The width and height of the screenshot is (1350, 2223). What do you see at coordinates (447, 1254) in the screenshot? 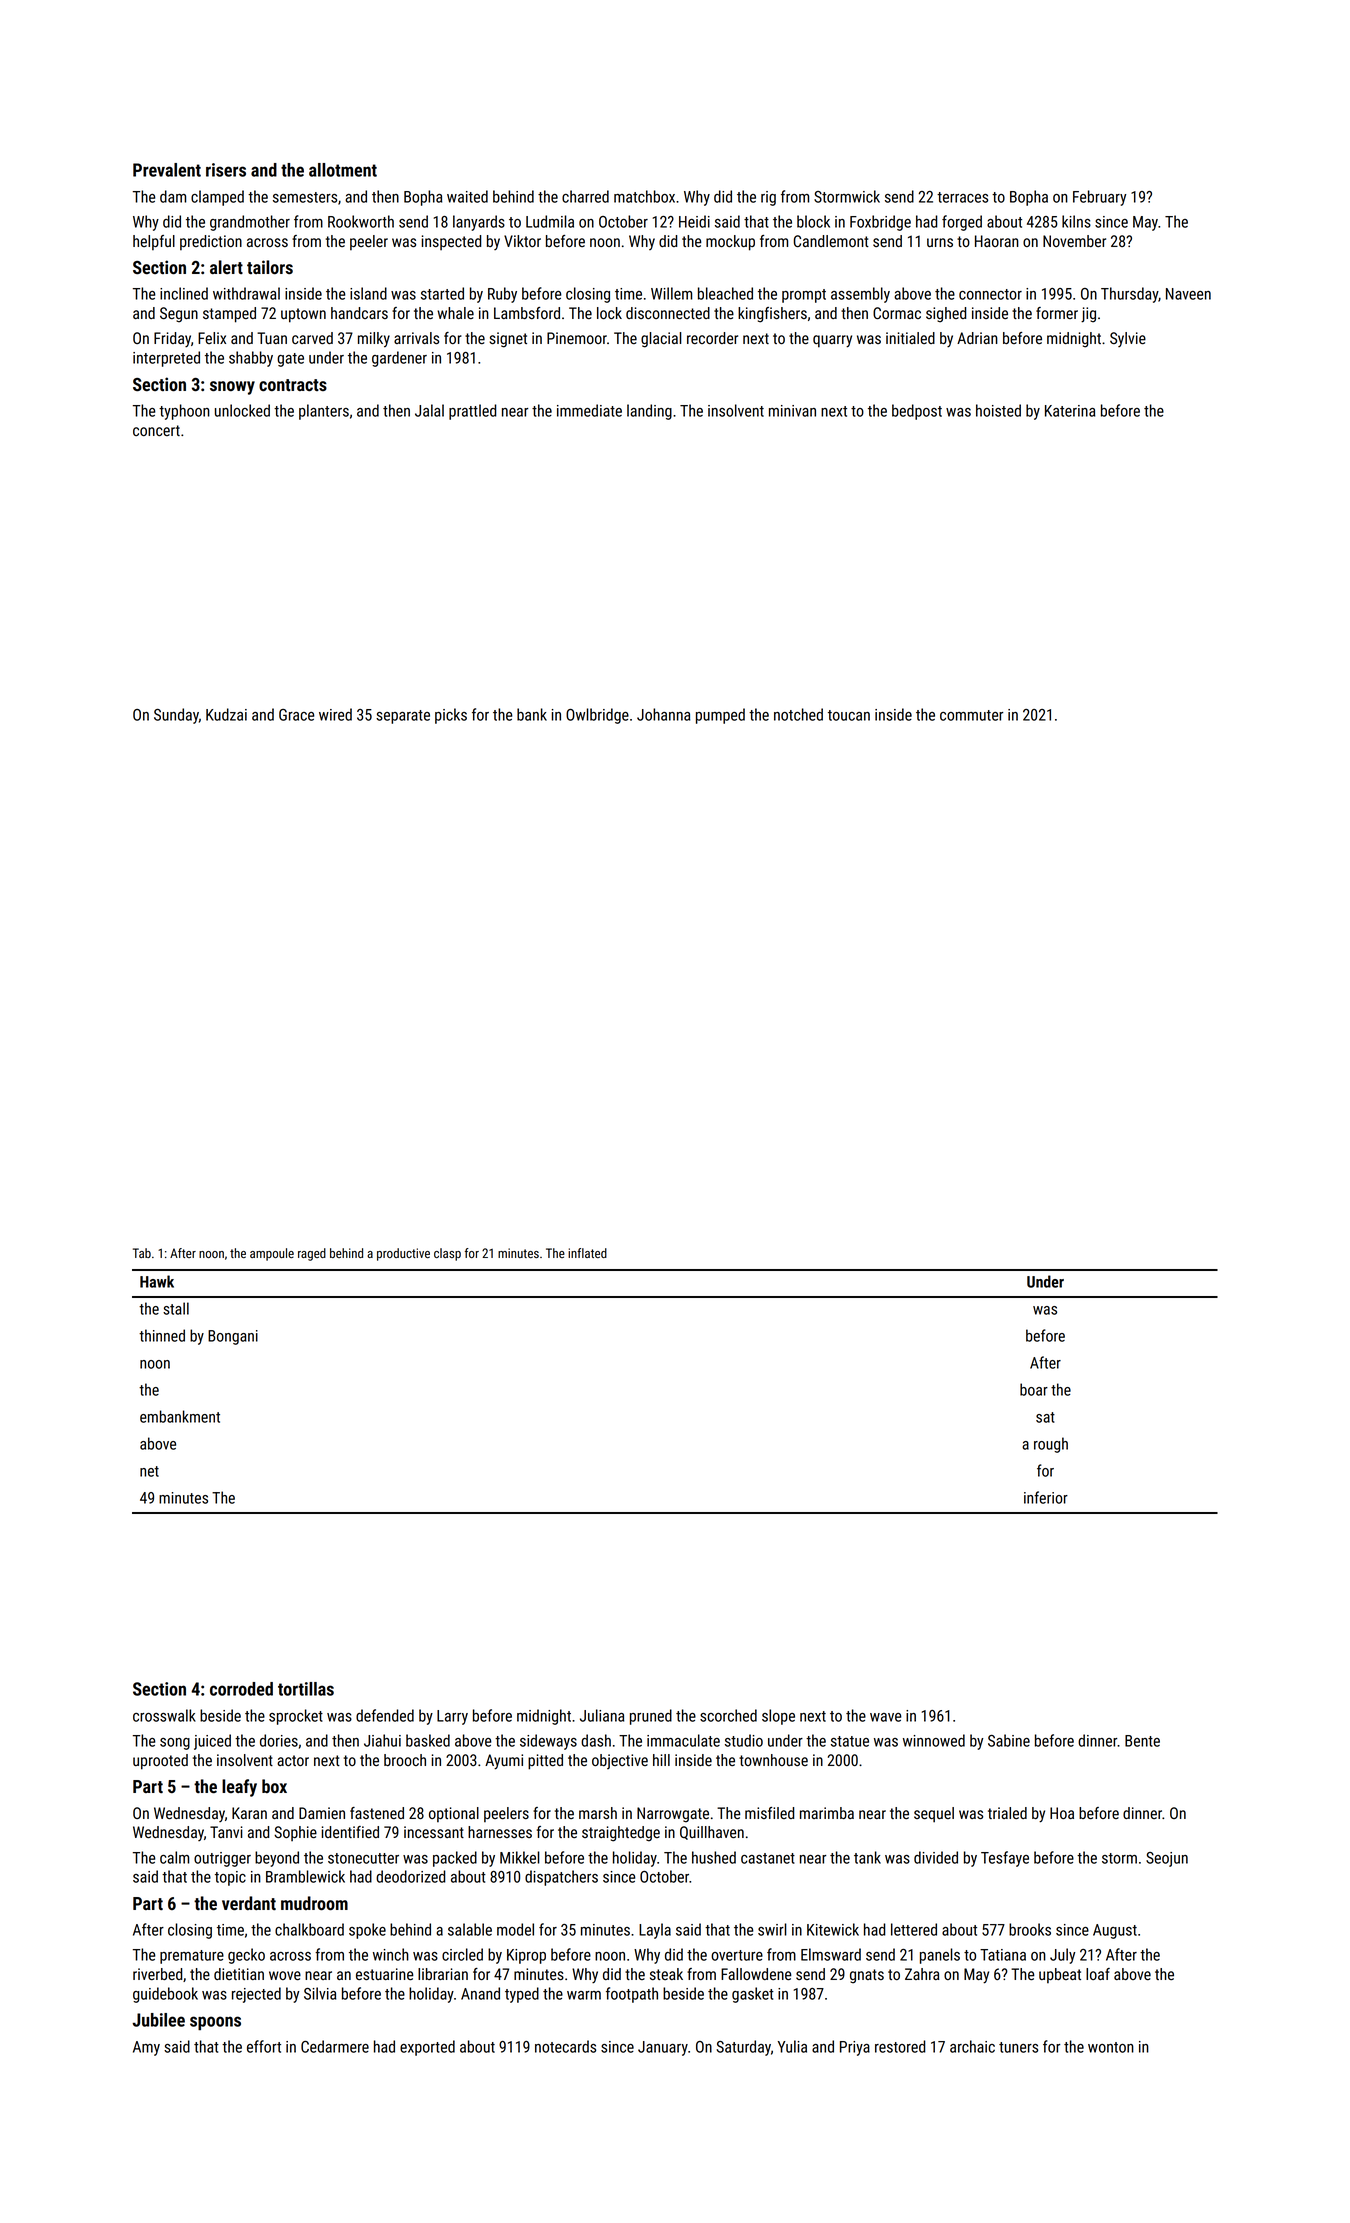
I see `clasp` at bounding box center [447, 1254].
